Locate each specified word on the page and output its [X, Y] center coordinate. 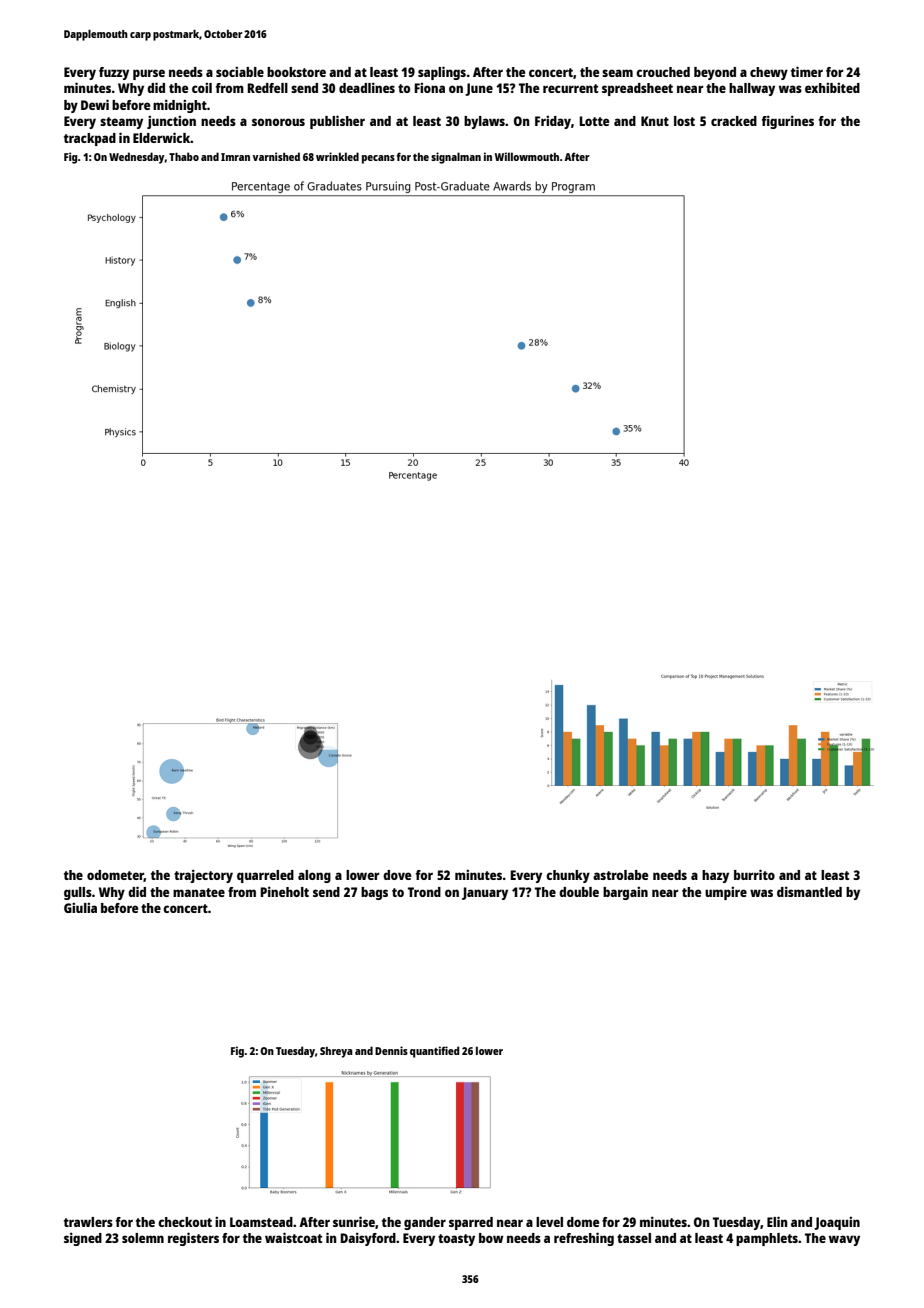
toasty [456, 1240]
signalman [456, 158]
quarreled [265, 876]
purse [149, 74]
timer [807, 71]
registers [193, 1239]
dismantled [809, 891]
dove [397, 875]
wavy [844, 1240]
